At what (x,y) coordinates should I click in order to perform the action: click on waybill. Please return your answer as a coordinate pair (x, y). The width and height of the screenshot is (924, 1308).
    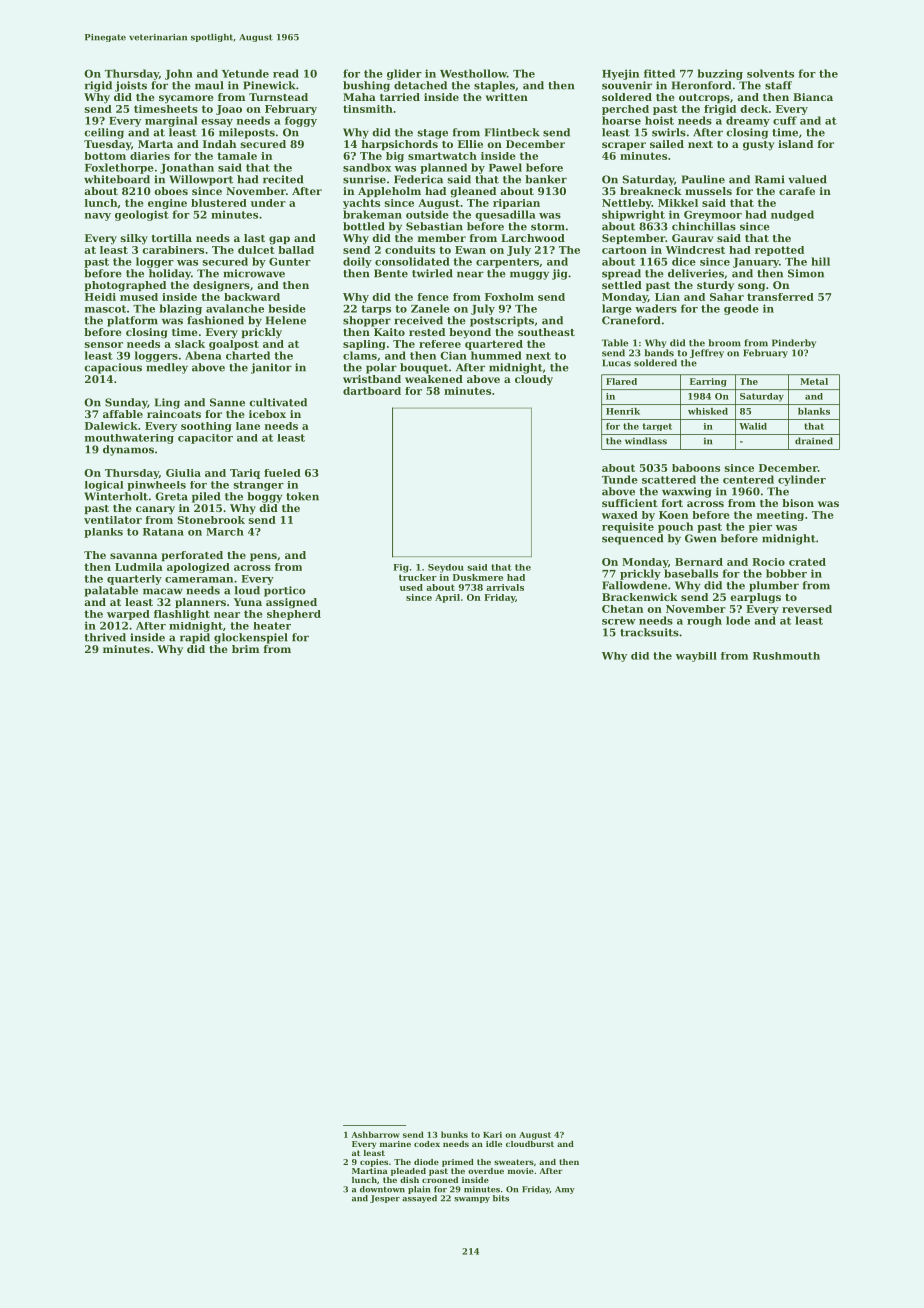
    Looking at the image, I should click on (696, 657).
